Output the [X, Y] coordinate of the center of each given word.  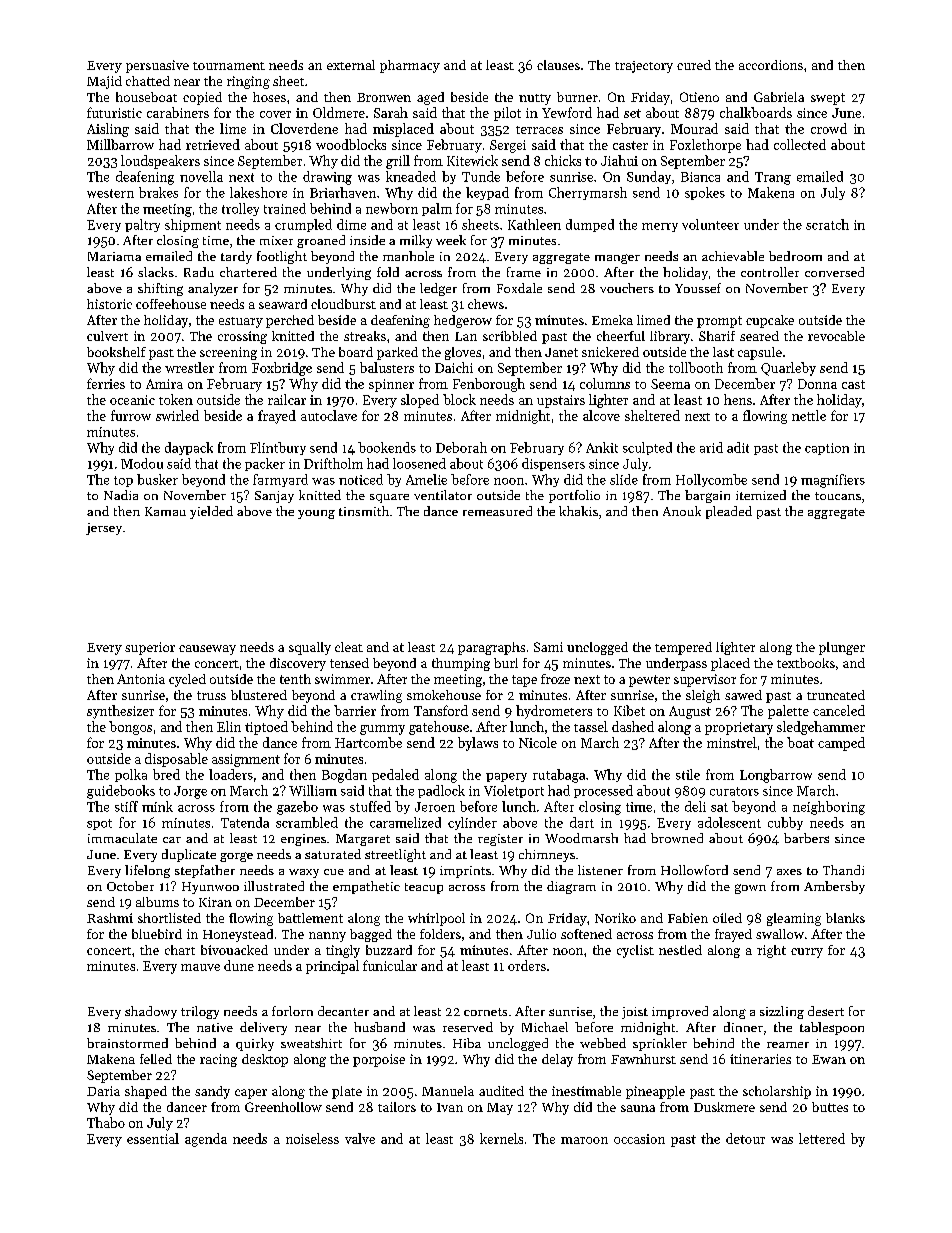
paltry [142, 225]
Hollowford [694, 870]
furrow [131, 415]
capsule [760, 353]
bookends [387, 447]
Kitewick [472, 160]
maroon [584, 1140]
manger [617, 259]
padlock [441, 791]
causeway [207, 650]
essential [153, 1138]
